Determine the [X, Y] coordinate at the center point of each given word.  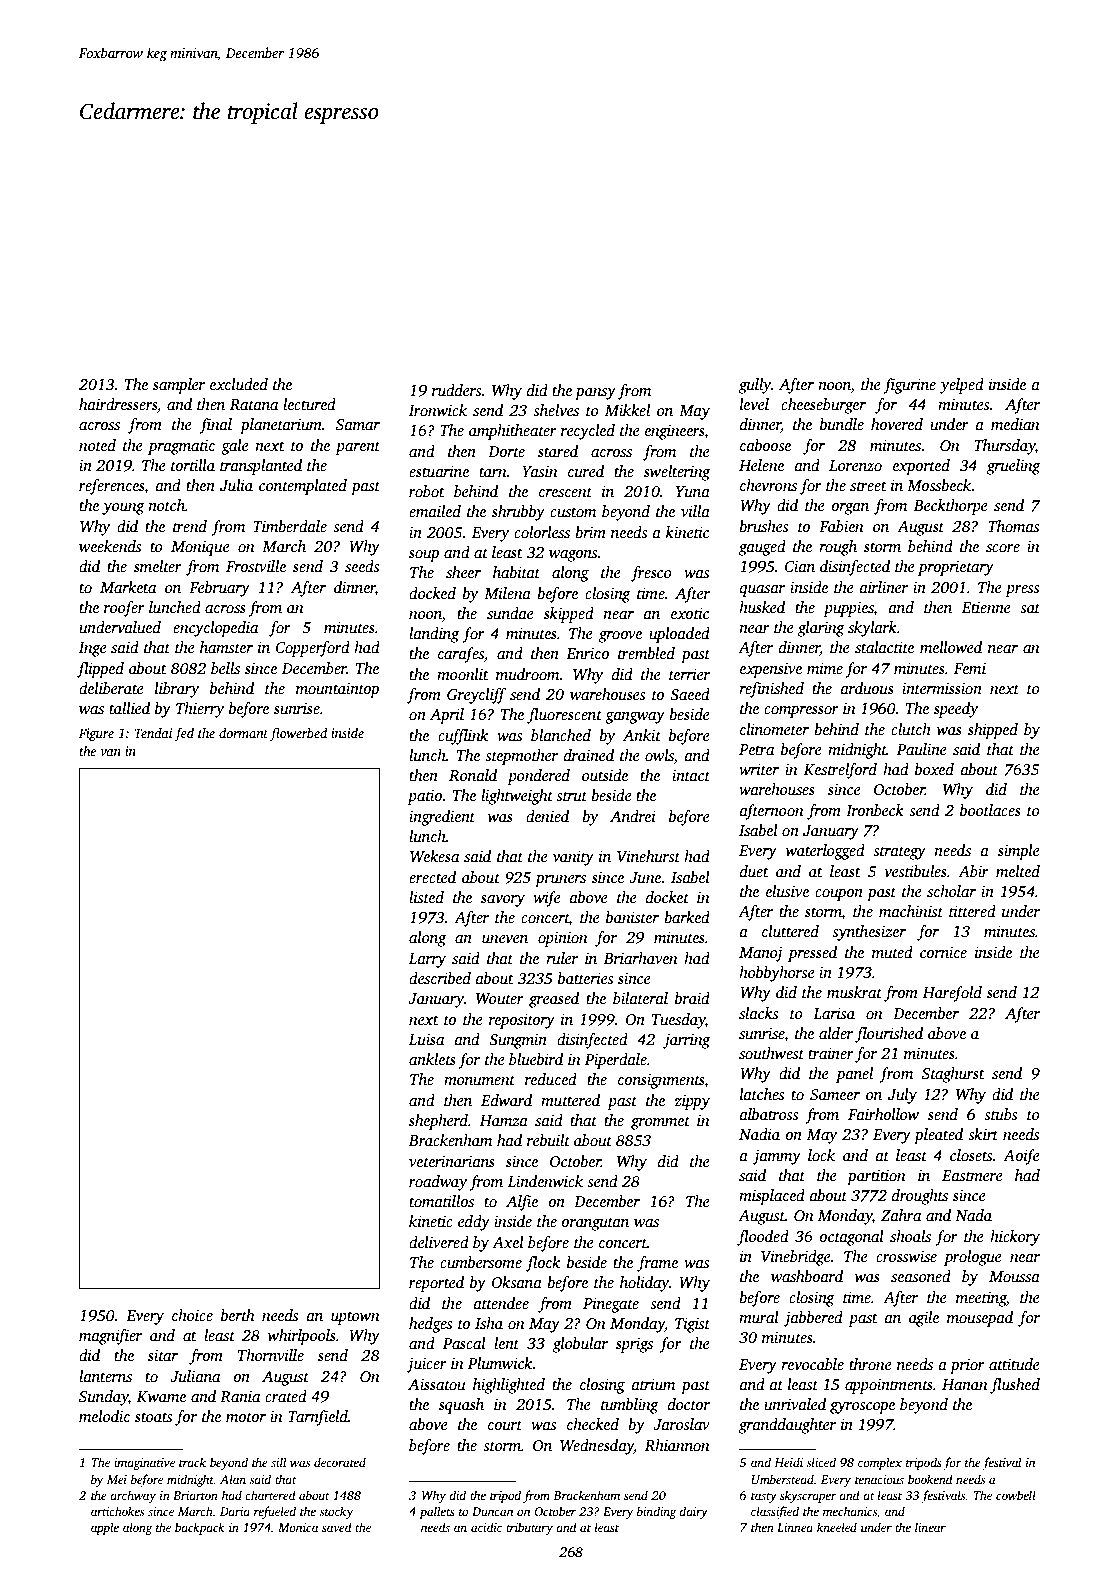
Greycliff [476, 696]
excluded [239, 384]
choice [192, 1315]
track [192, 1462]
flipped [100, 670]
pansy [595, 394]
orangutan [595, 1224]
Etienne [986, 607]
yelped [961, 386]
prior [967, 1366]
